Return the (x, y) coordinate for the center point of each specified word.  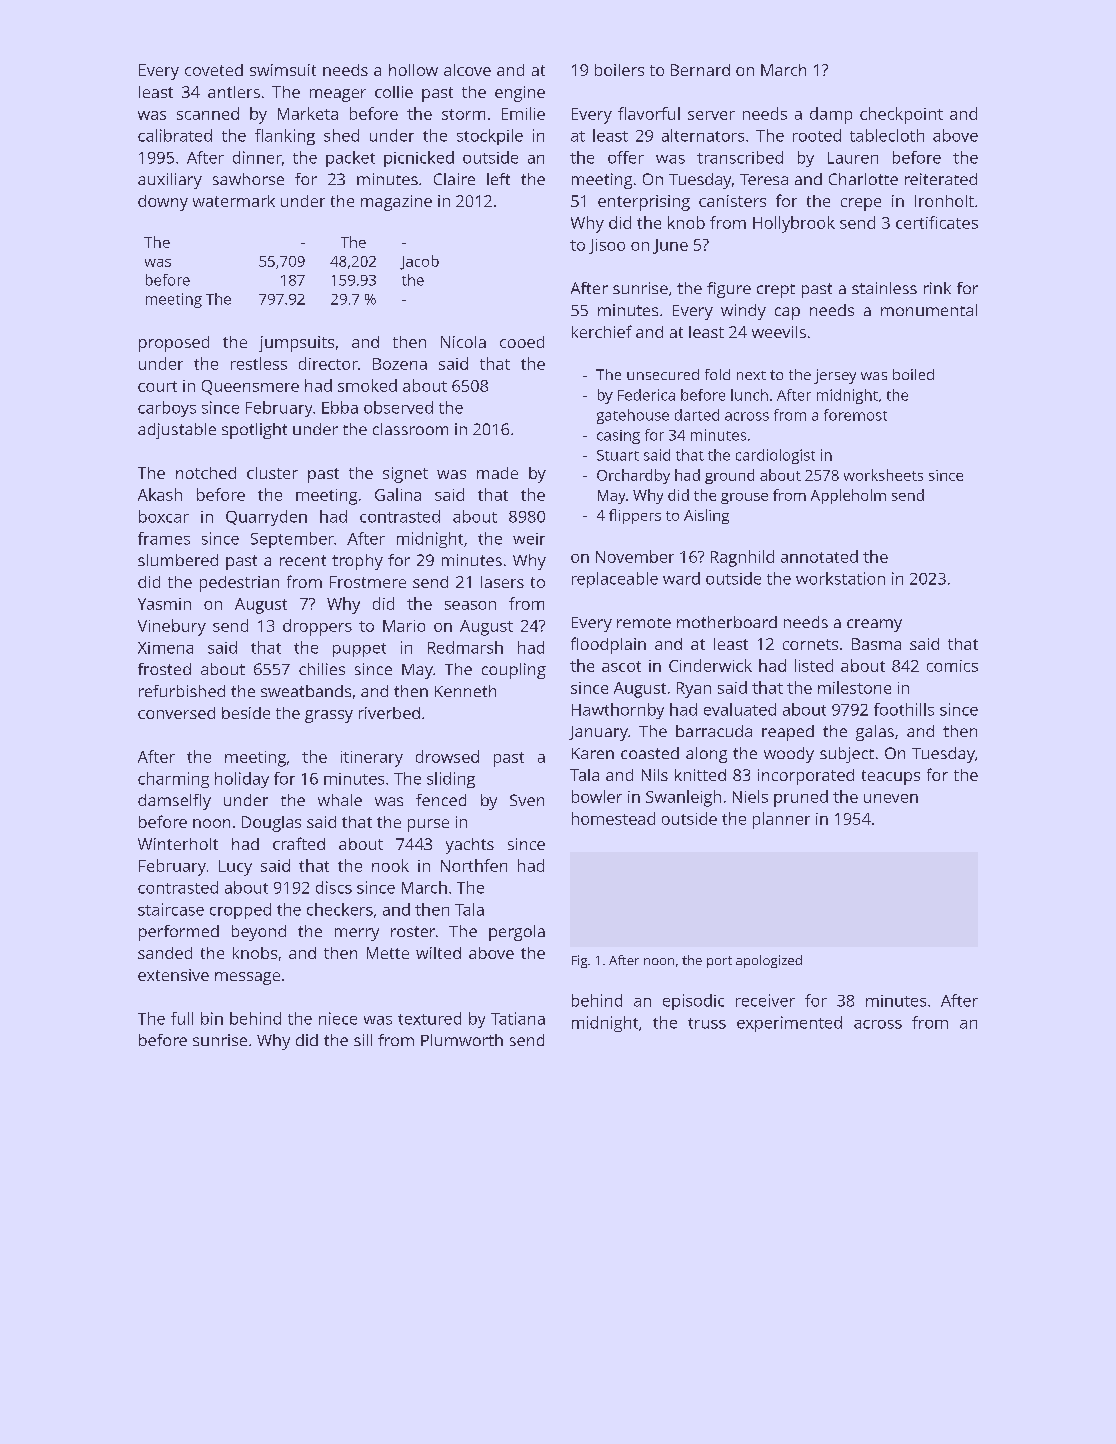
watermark (234, 201)
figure (729, 290)
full (182, 1018)
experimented (789, 1024)
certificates (937, 222)
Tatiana (518, 1018)
